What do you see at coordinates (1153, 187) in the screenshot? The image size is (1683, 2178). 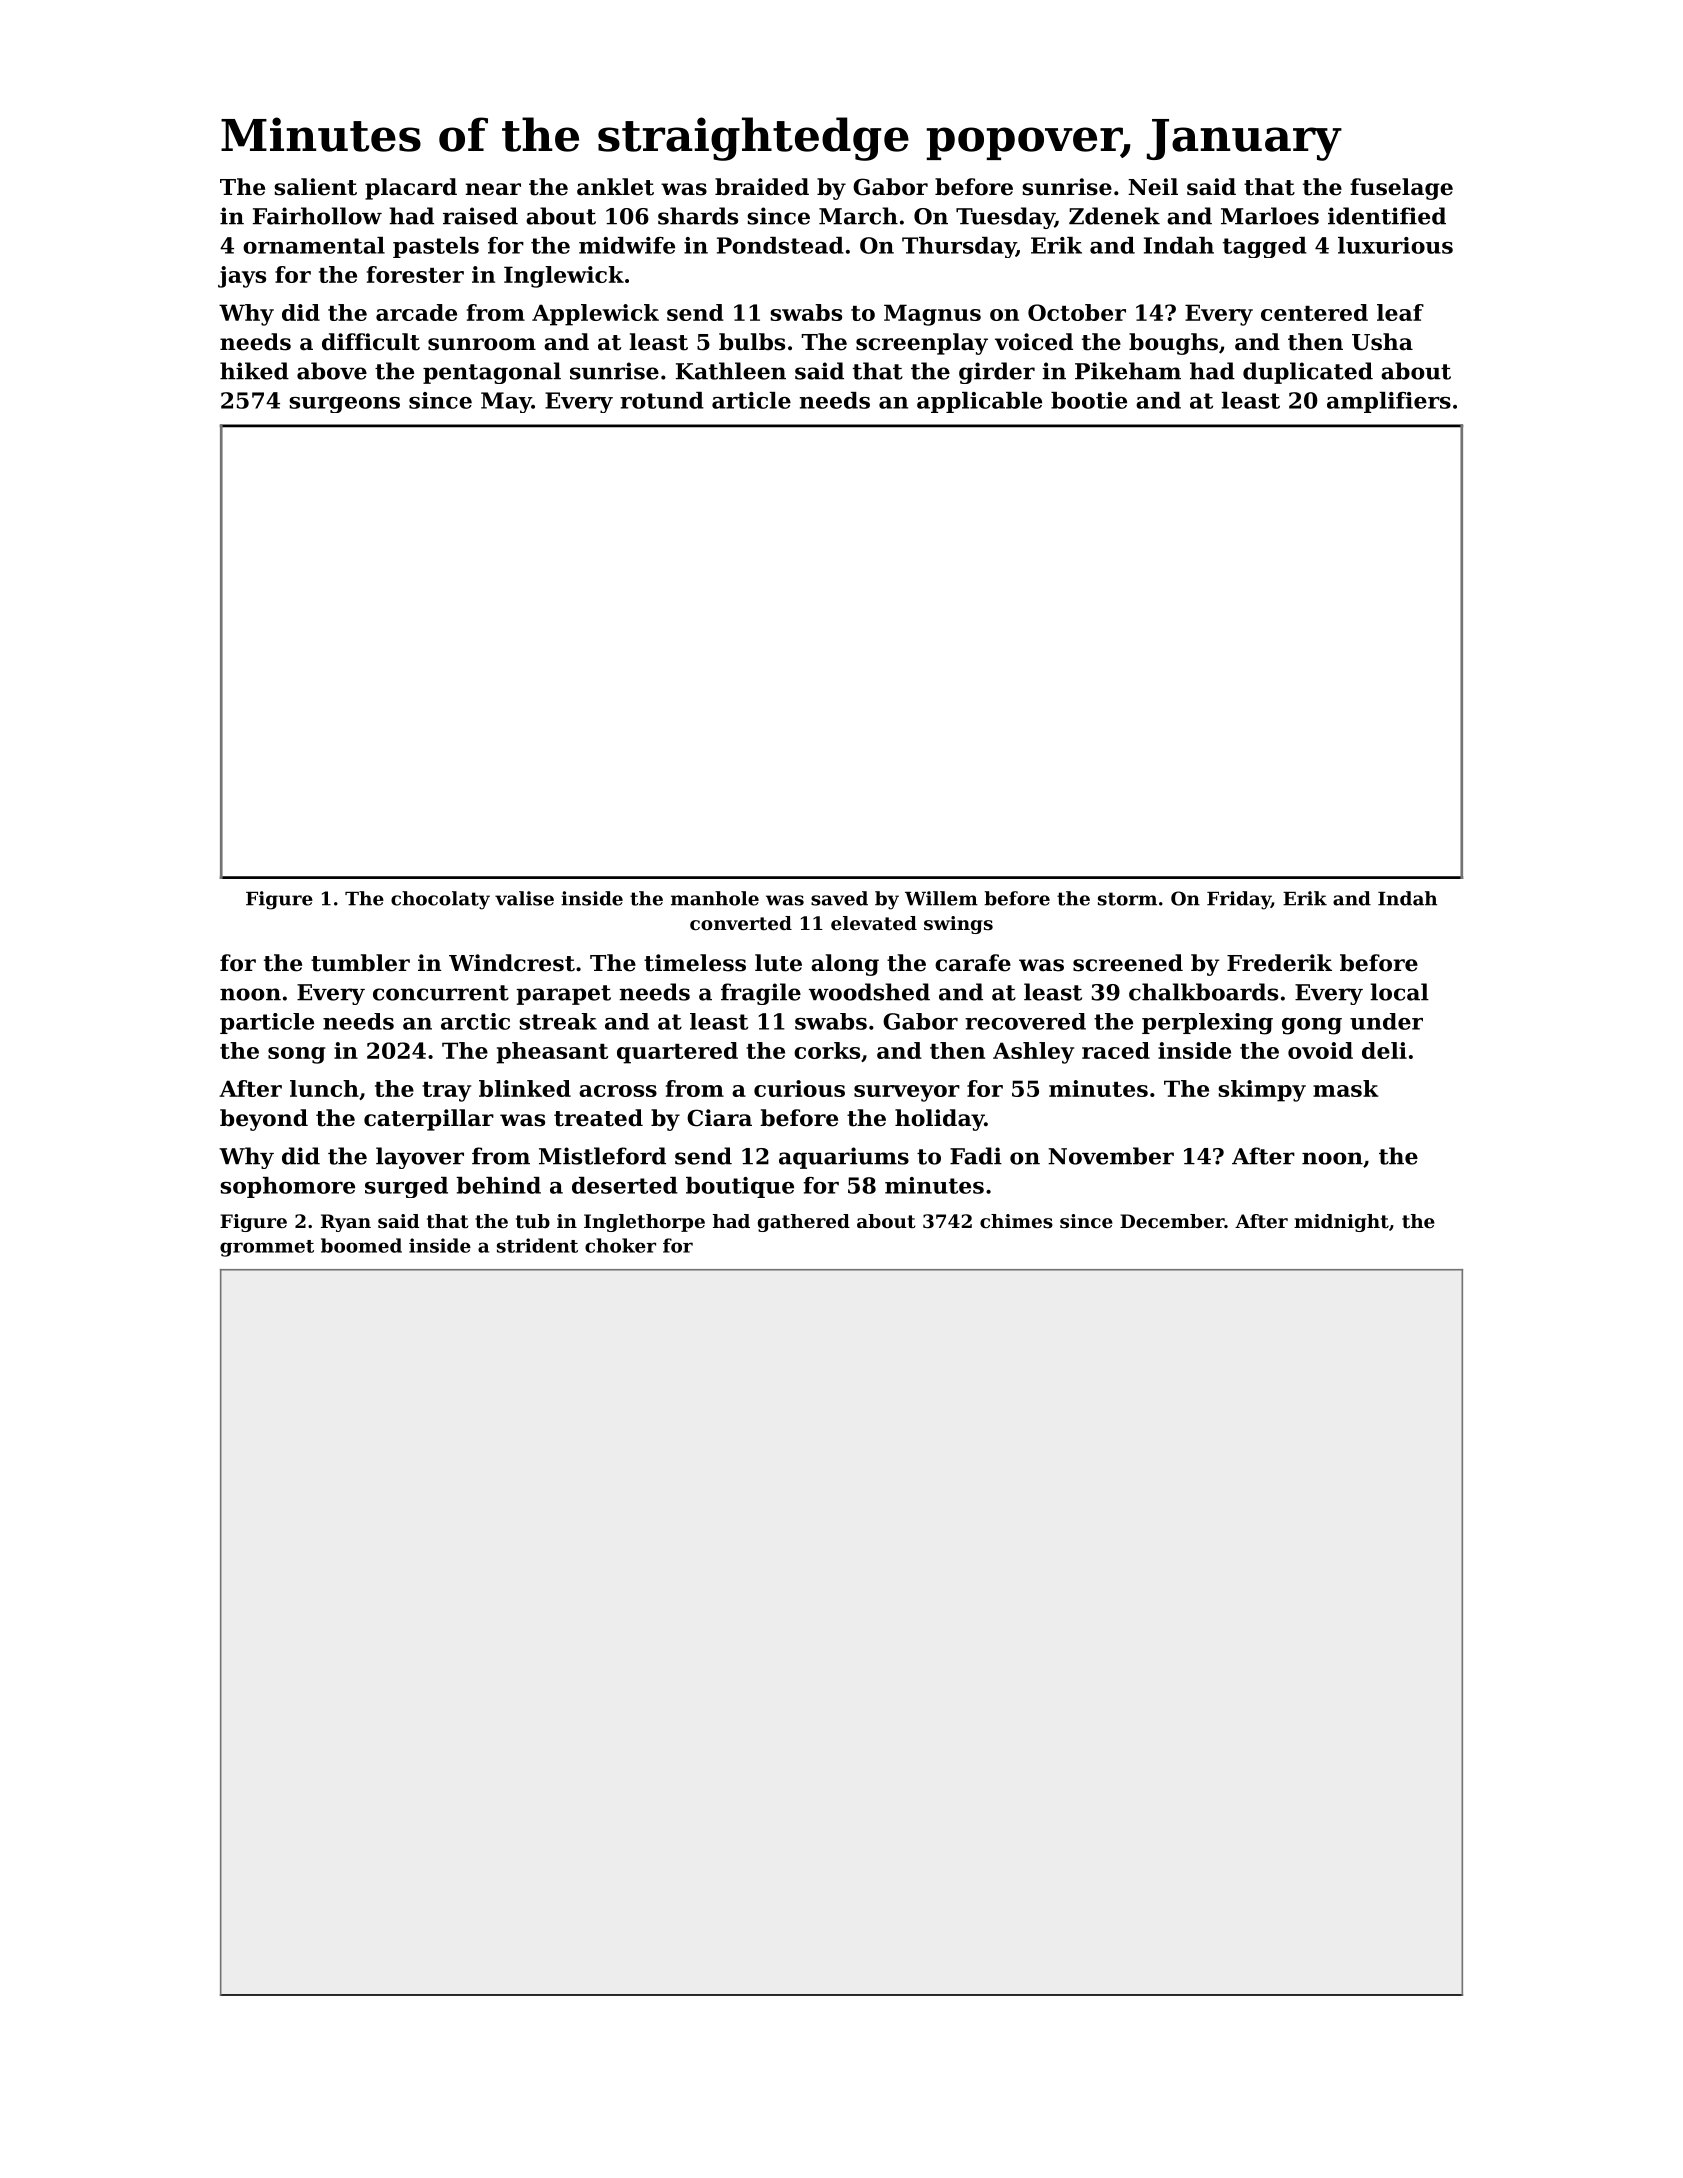 I see `Neil` at bounding box center [1153, 187].
